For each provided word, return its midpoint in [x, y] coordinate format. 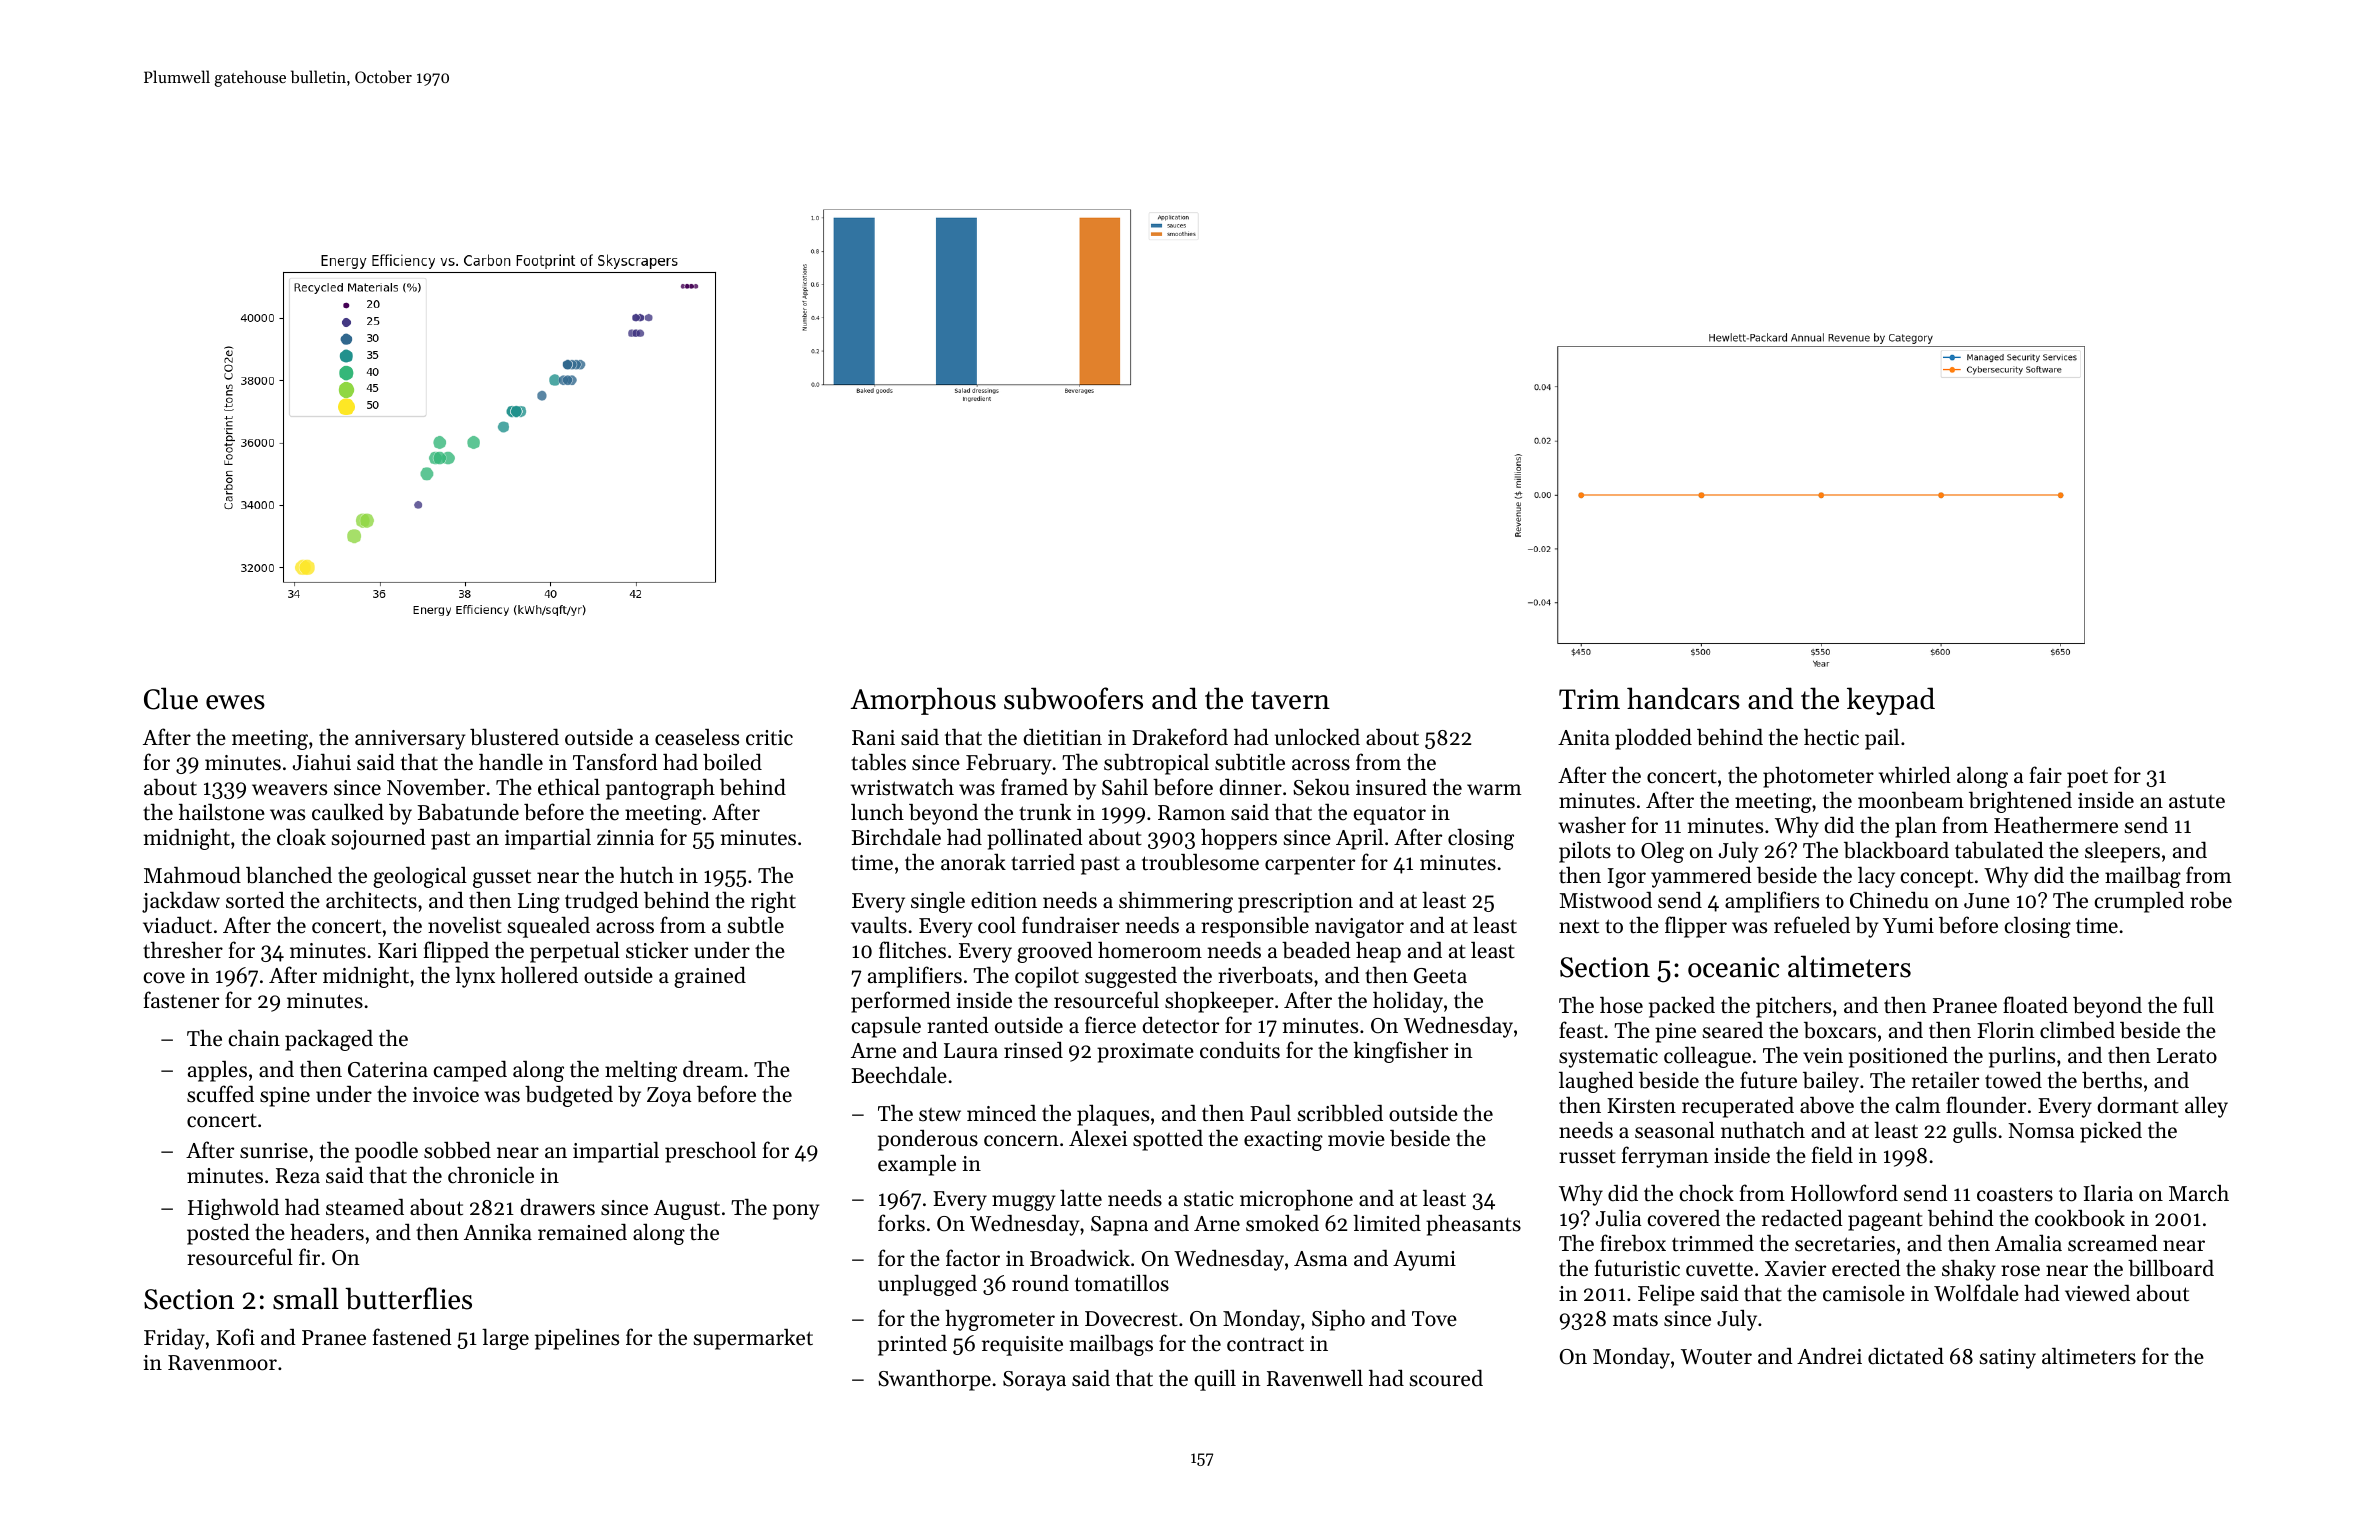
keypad [1891, 701]
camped [470, 1071]
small [306, 1298]
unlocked [1317, 737]
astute [2197, 801]
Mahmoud [192, 875]
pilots [1585, 852]
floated [2035, 1005]
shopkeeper [1219, 1002]
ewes [235, 702]
